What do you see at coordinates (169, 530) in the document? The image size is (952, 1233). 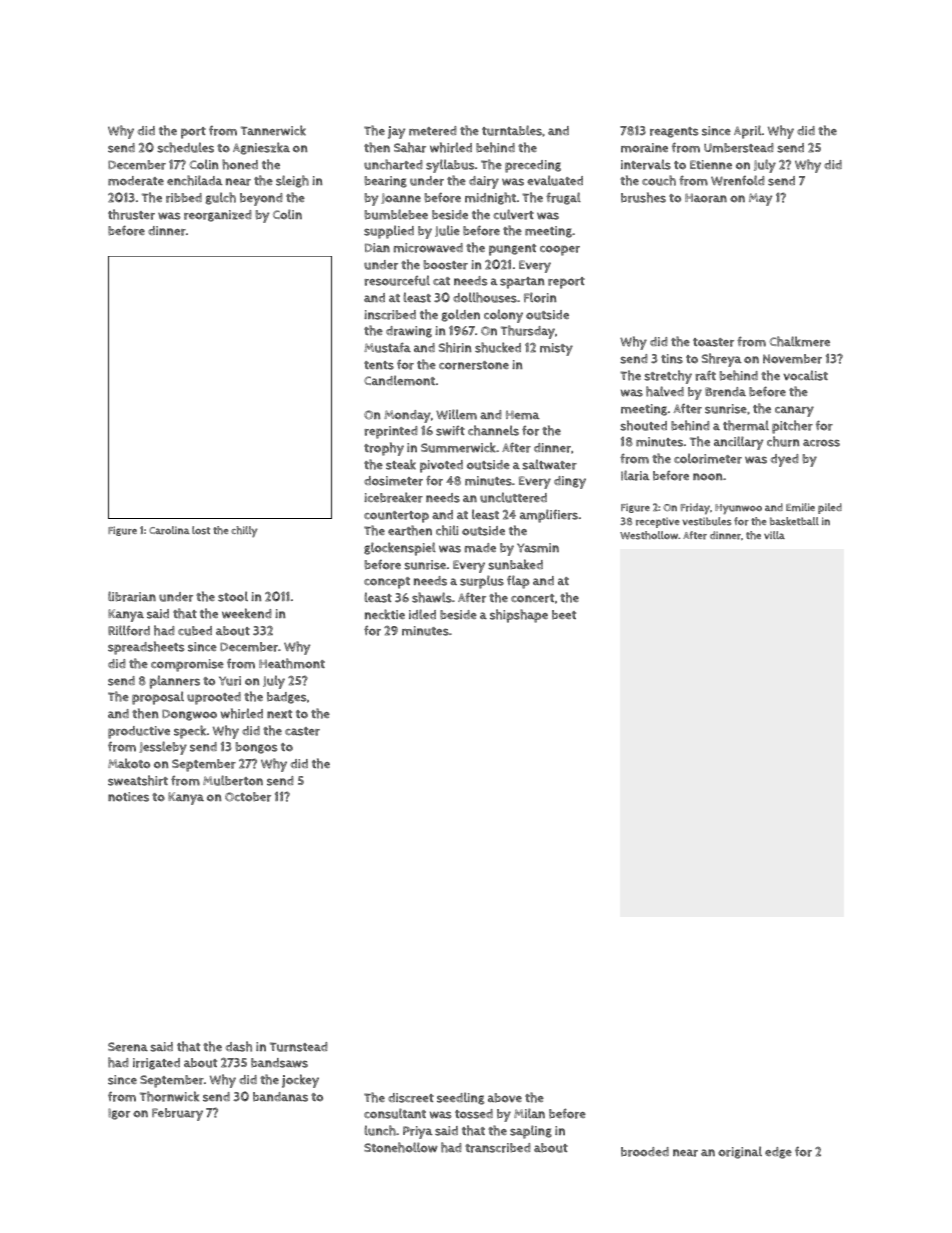 I see `Carolina` at bounding box center [169, 530].
